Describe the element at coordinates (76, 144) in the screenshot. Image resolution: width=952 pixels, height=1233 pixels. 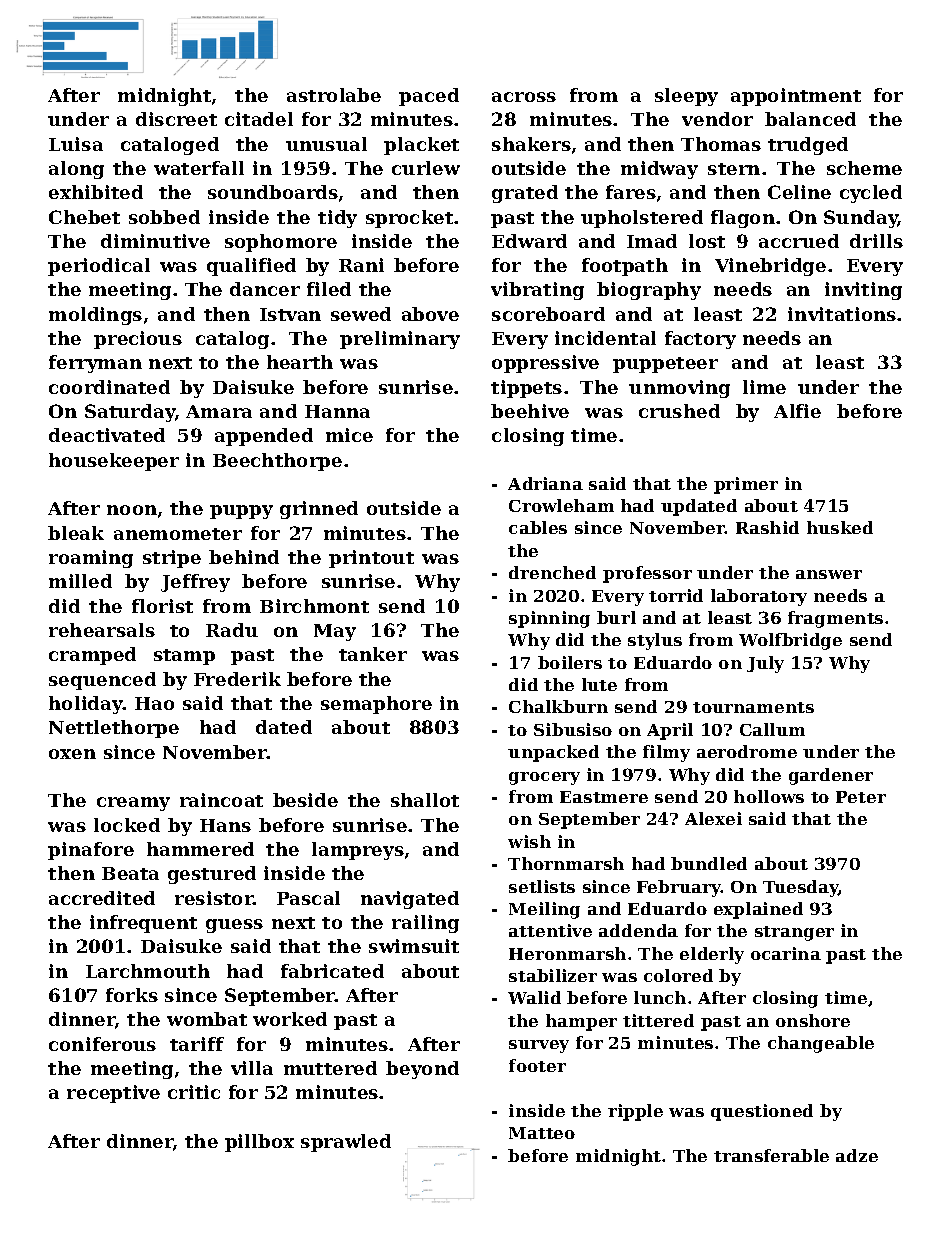
I see `Luisa` at that location.
